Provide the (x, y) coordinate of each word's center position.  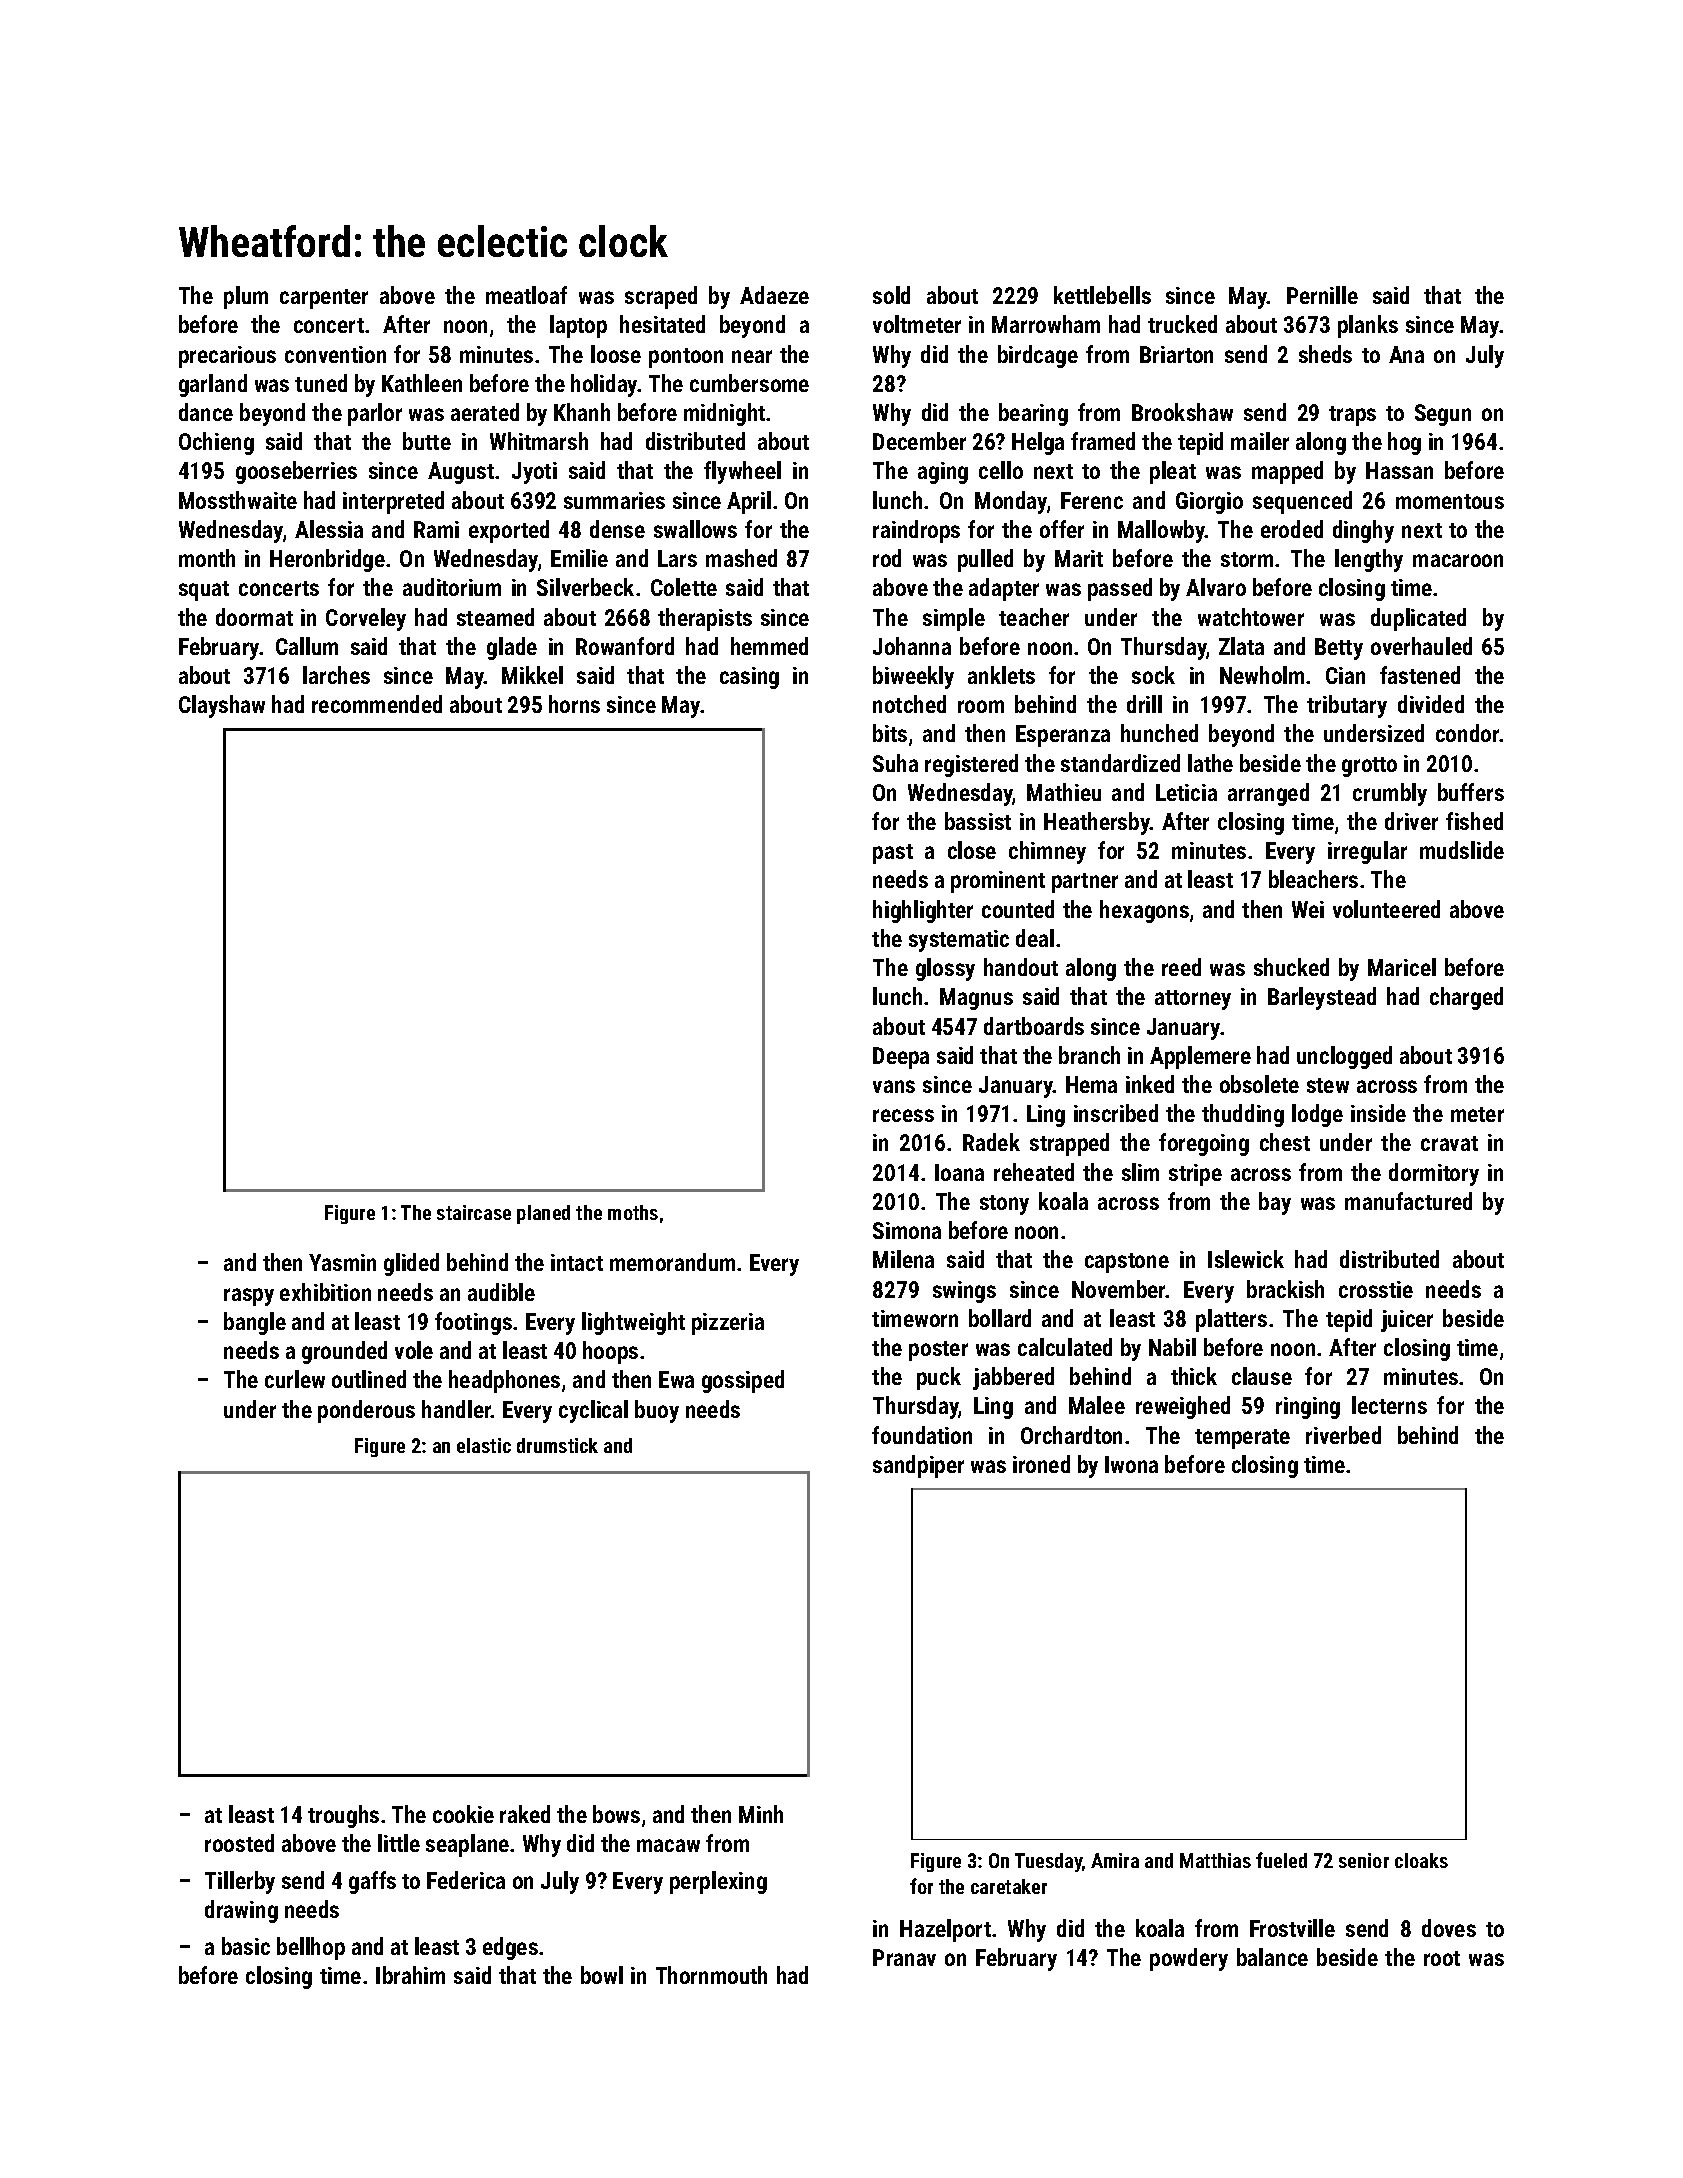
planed (543, 1214)
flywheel (742, 472)
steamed (495, 617)
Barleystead (1322, 998)
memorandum (672, 1262)
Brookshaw (1182, 412)
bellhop (311, 1948)
